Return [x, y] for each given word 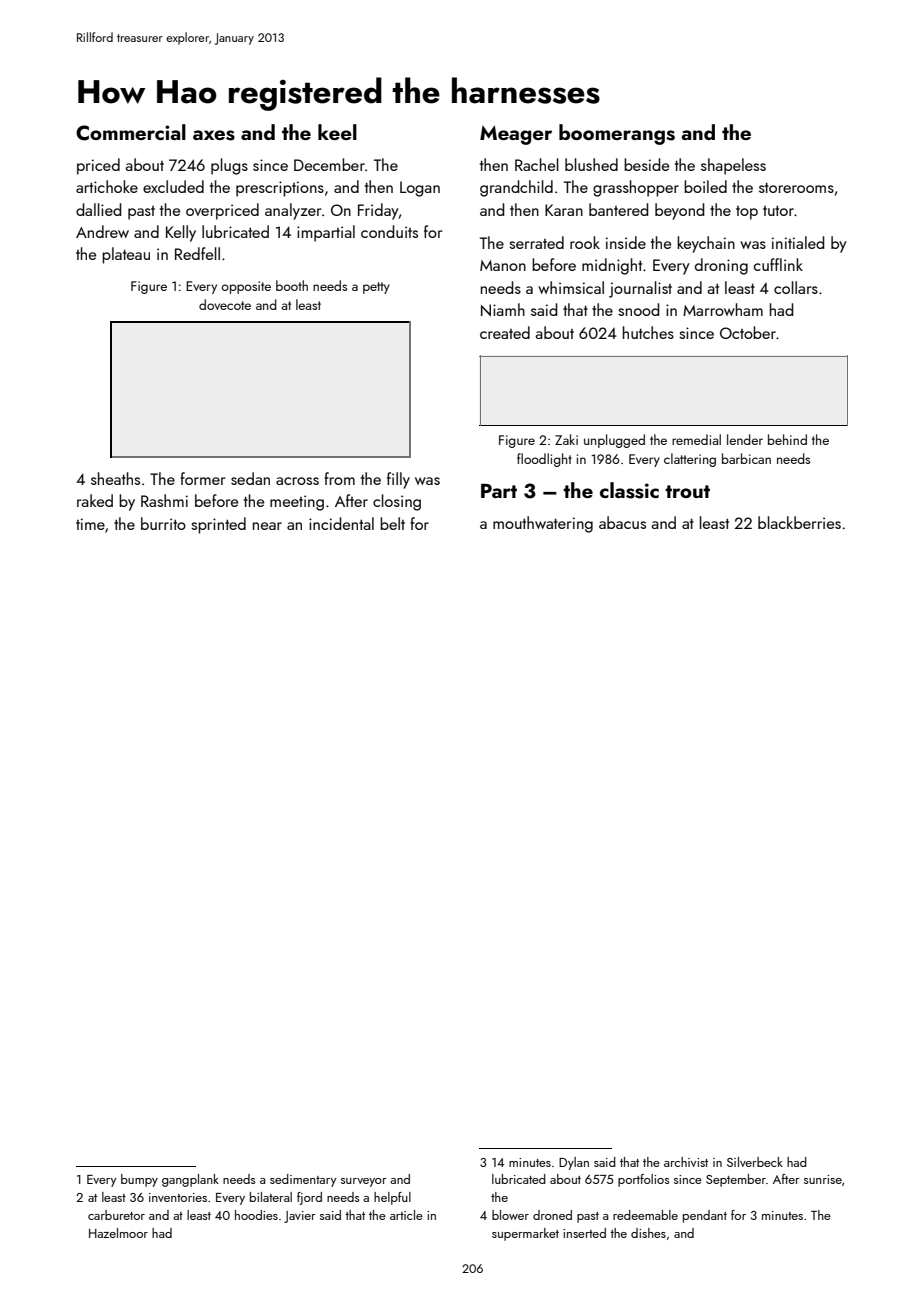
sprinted [218, 525]
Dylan [574, 1163]
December [329, 164]
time [90, 524]
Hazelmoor [118, 1233]
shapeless [733, 166]
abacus [622, 522]
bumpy [139, 1180]
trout [687, 491]
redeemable [645, 1215]
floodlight [544, 460]
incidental [341, 523]
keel [337, 132]
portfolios [643, 1180]
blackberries [799, 522]
